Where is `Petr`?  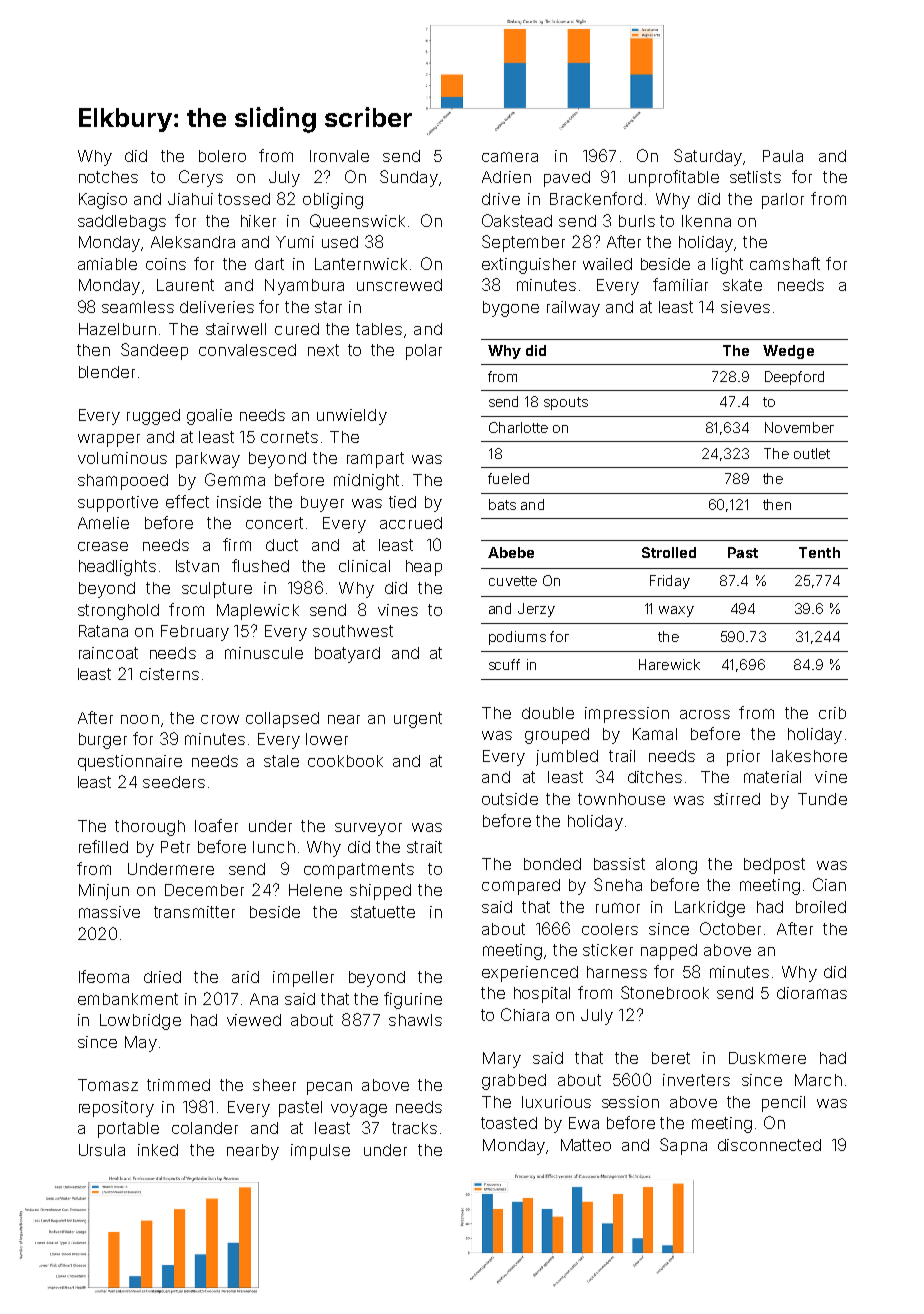
Petr is located at coordinates (175, 847).
